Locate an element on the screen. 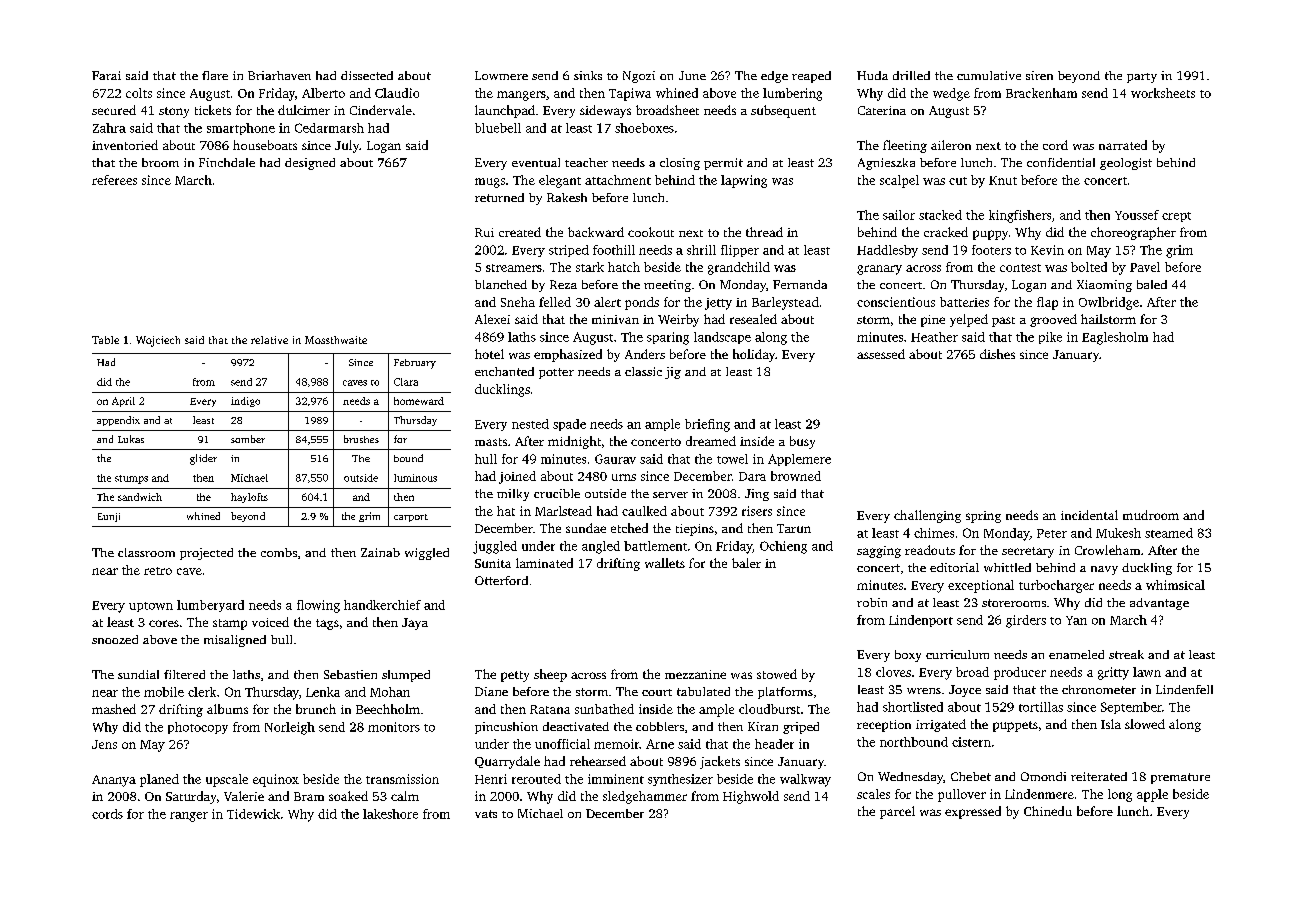 The image size is (1308, 924). scalpel is located at coordinates (899, 181).
